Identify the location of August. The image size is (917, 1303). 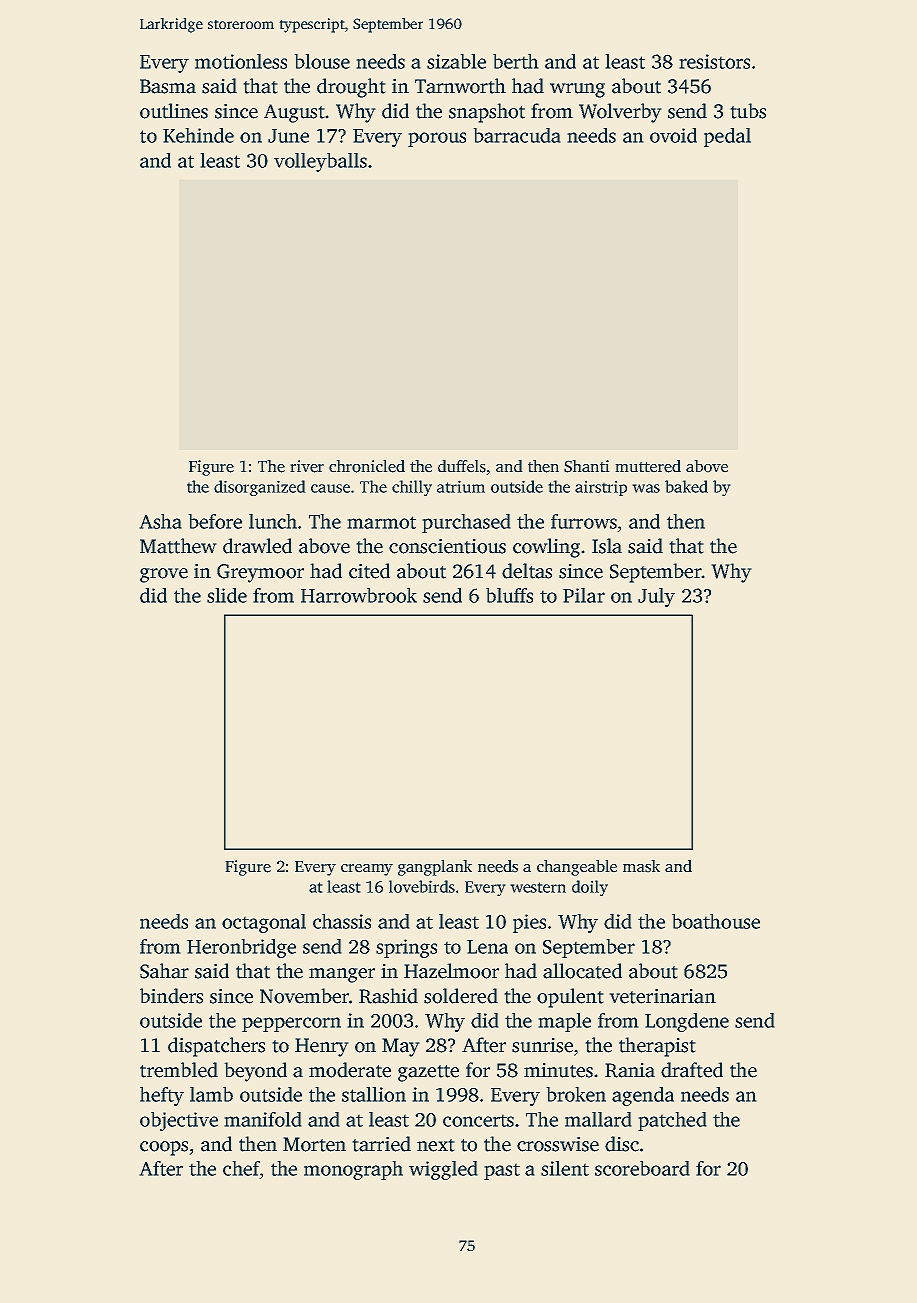
(294, 113).
